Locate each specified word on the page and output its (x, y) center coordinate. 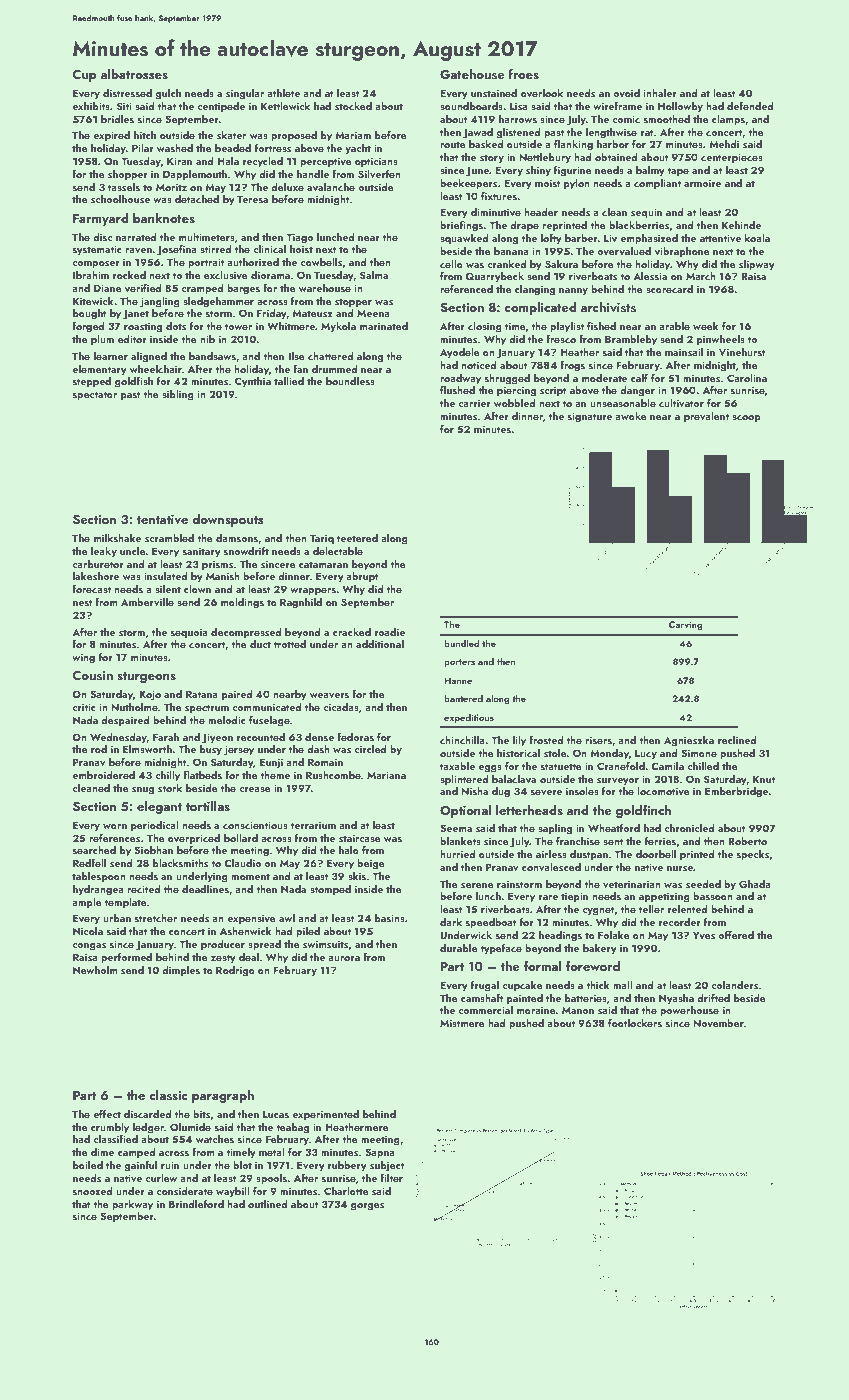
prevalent (706, 417)
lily (519, 741)
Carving (685, 625)
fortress (273, 147)
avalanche (331, 187)
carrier (474, 403)
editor (132, 339)
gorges (367, 1207)
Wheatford (614, 827)
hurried (457, 854)
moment (250, 876)
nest (83, 602)
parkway (132, 1205)
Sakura (561, 264)
